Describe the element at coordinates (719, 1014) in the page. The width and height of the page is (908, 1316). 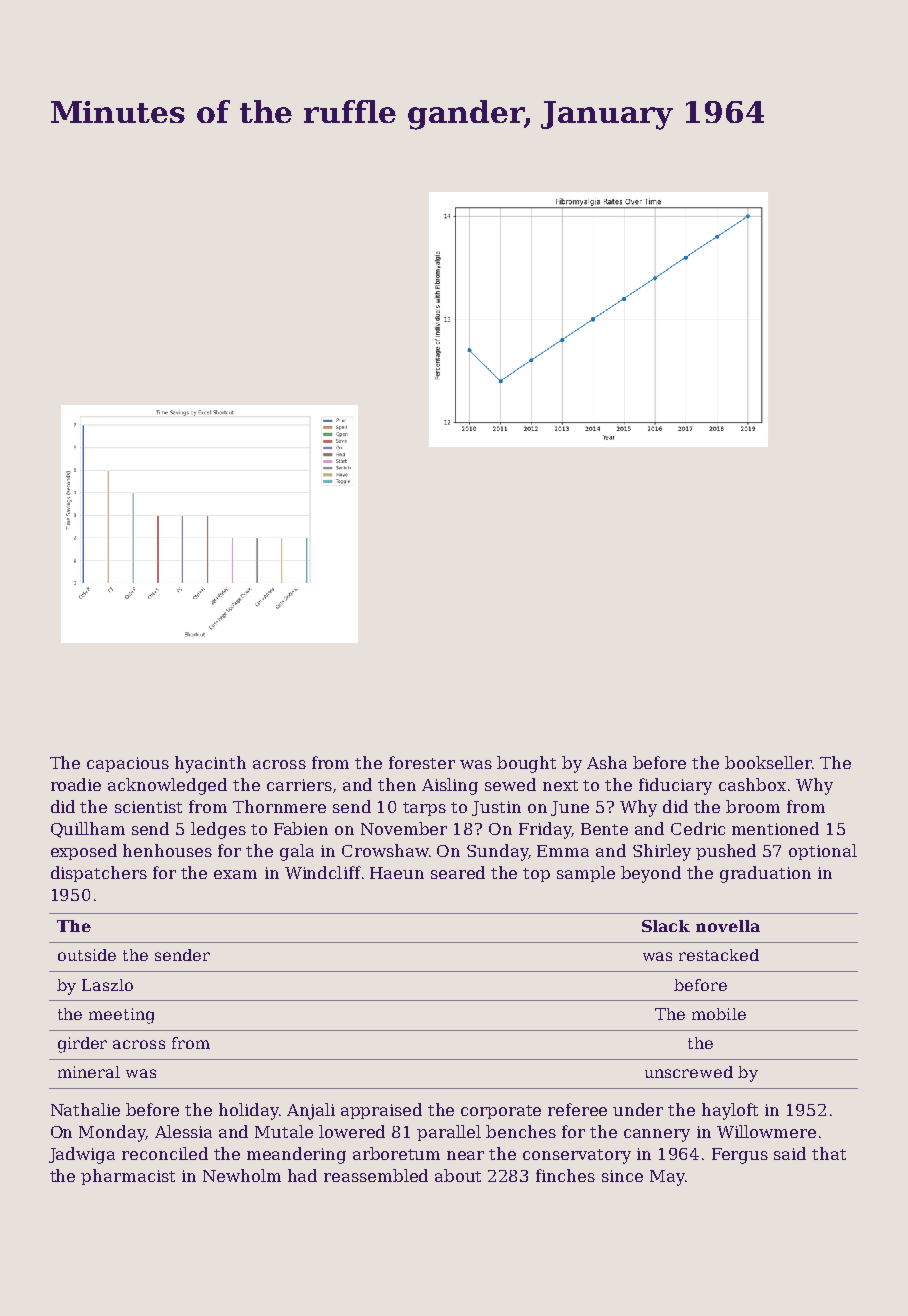
I see `mobile` at that location.
